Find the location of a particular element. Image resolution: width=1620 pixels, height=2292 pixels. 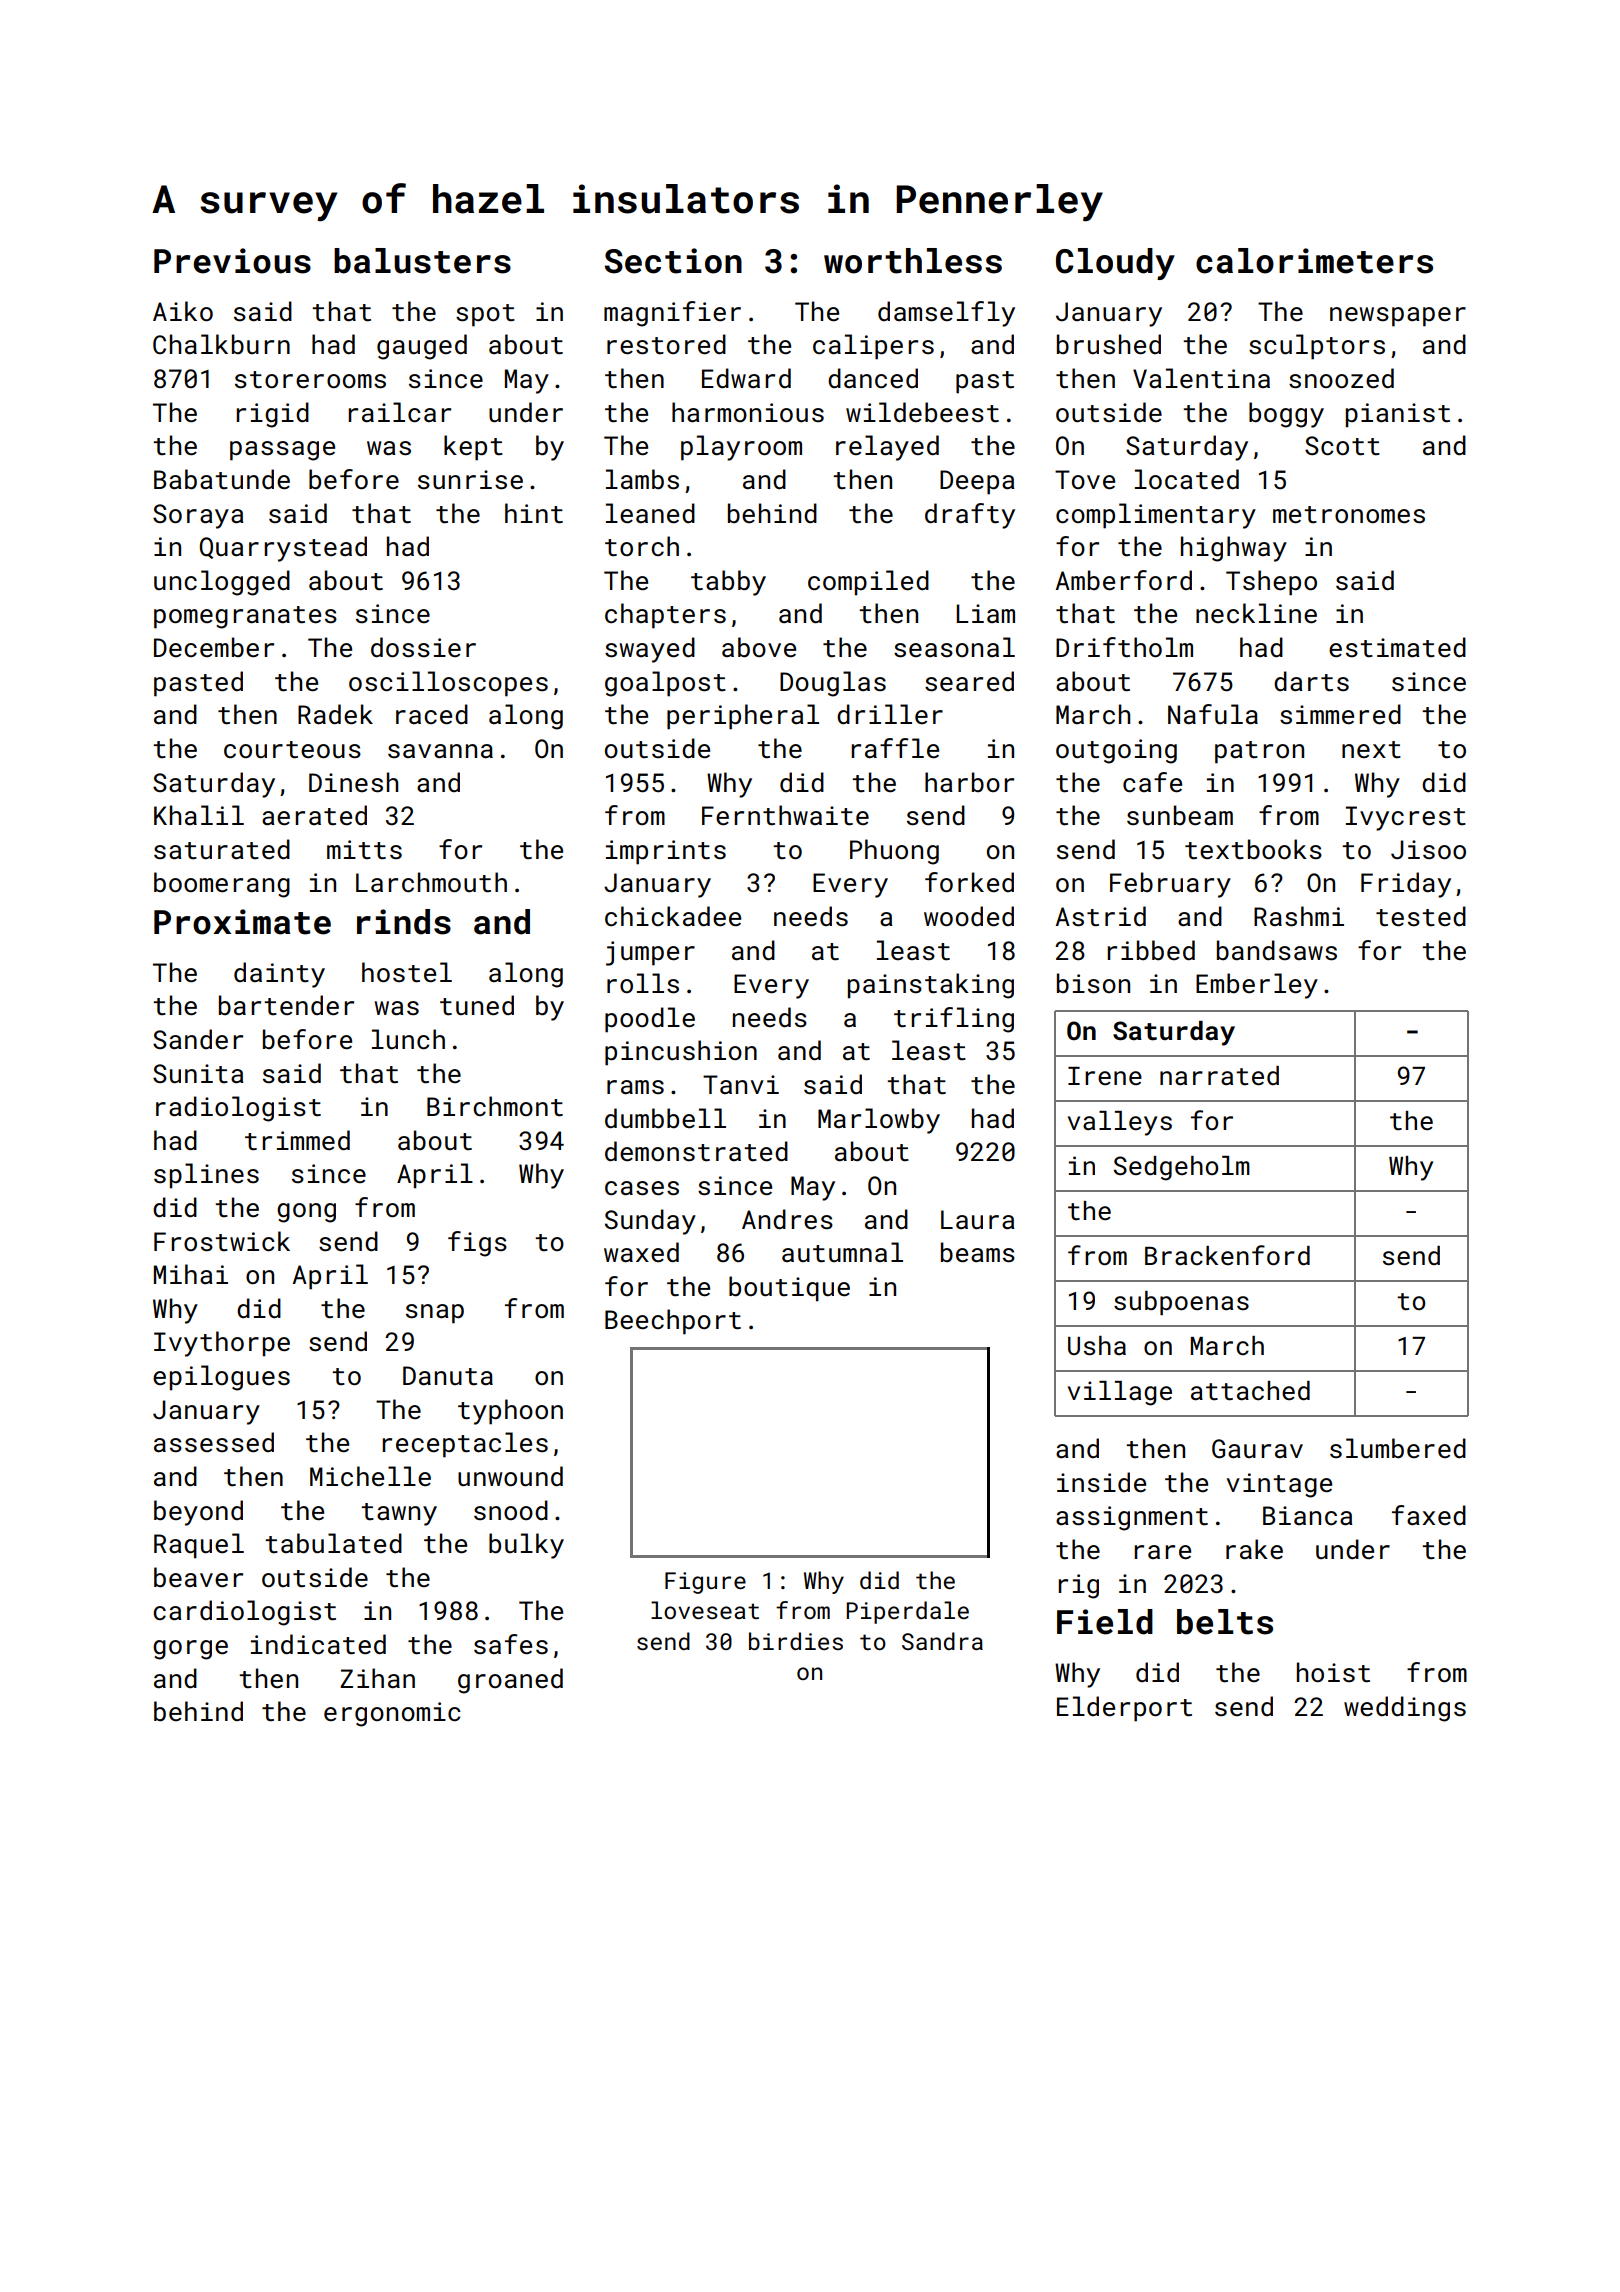

Beechport is located at coordinates (673, 1322).
